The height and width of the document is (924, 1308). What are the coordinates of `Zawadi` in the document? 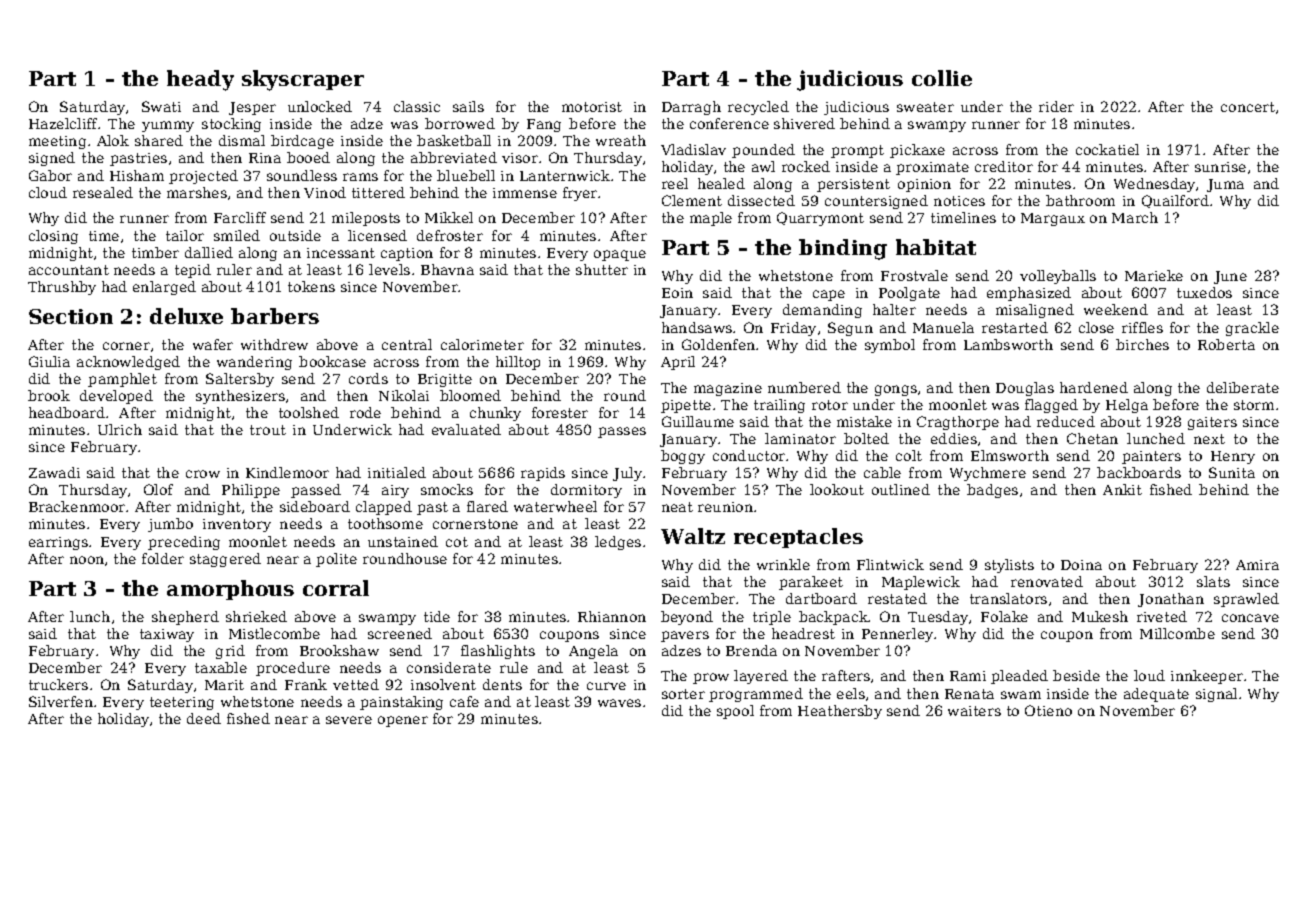 It's located at (54, 472).
